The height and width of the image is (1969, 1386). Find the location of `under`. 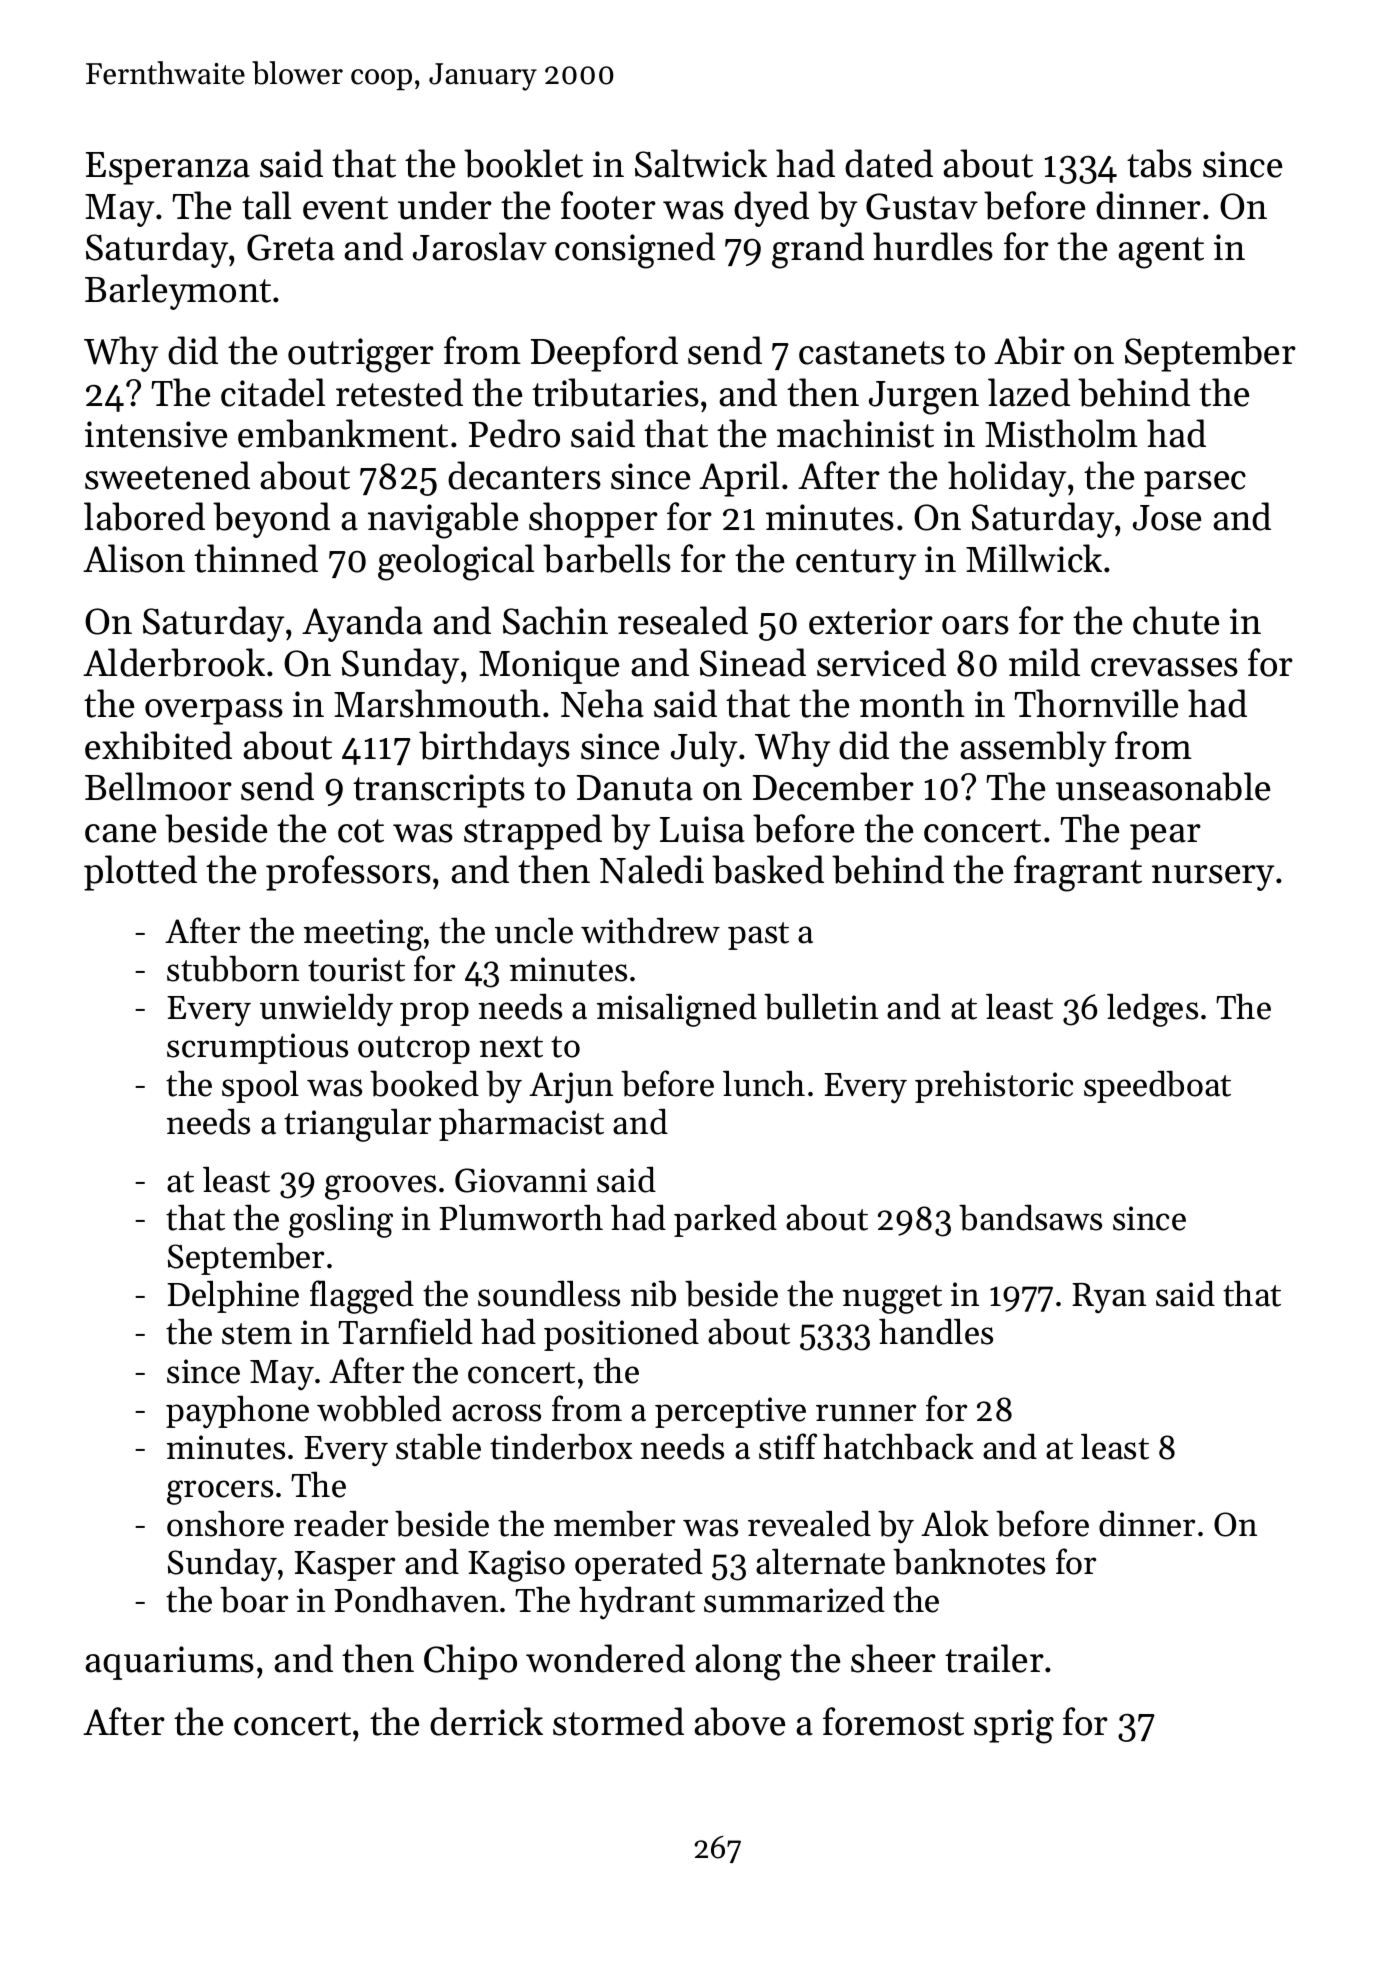

under is located at coordinates (445, 205).
